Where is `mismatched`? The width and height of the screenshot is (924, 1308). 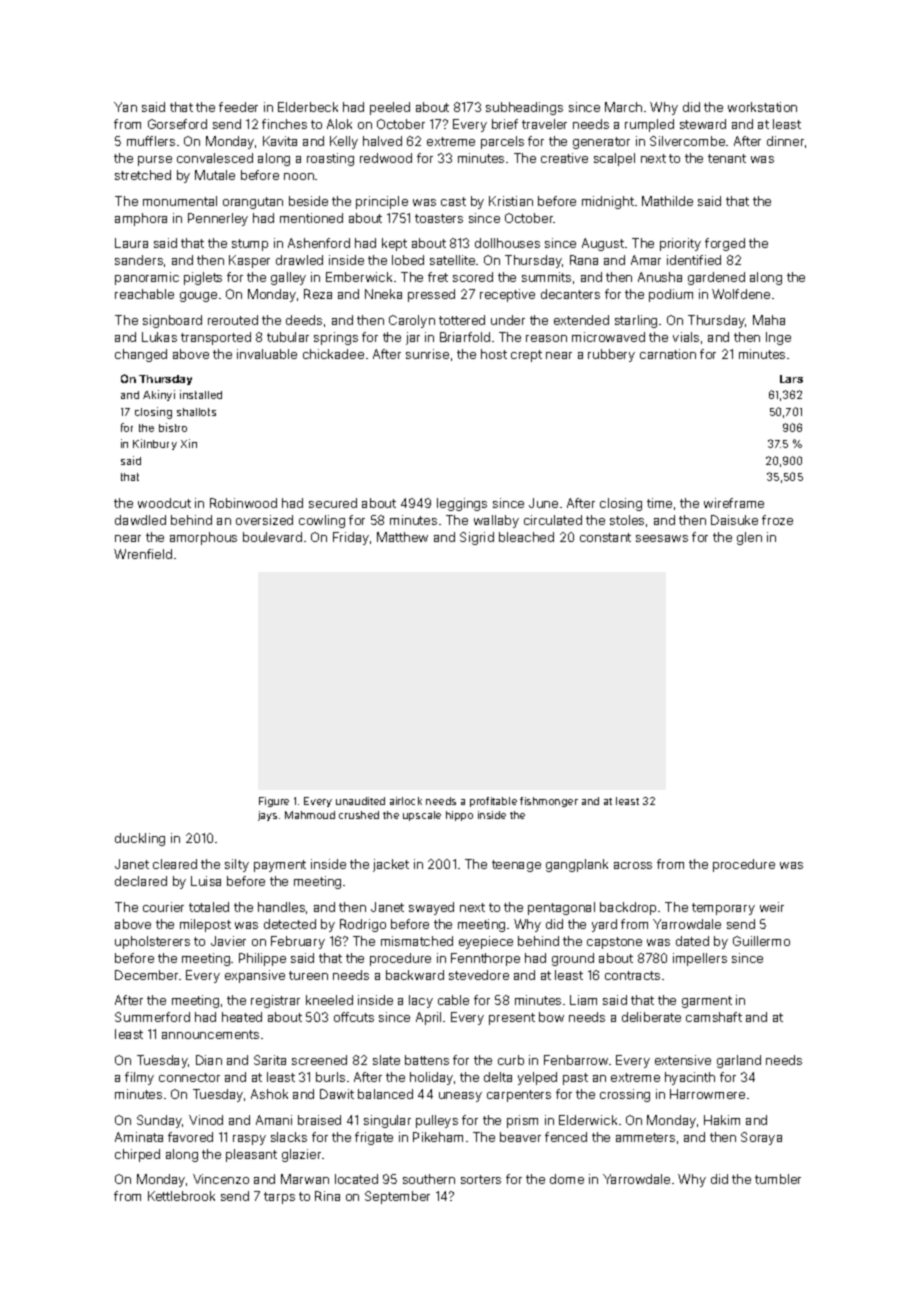 mismatched is located at coordinates (417, 941).
